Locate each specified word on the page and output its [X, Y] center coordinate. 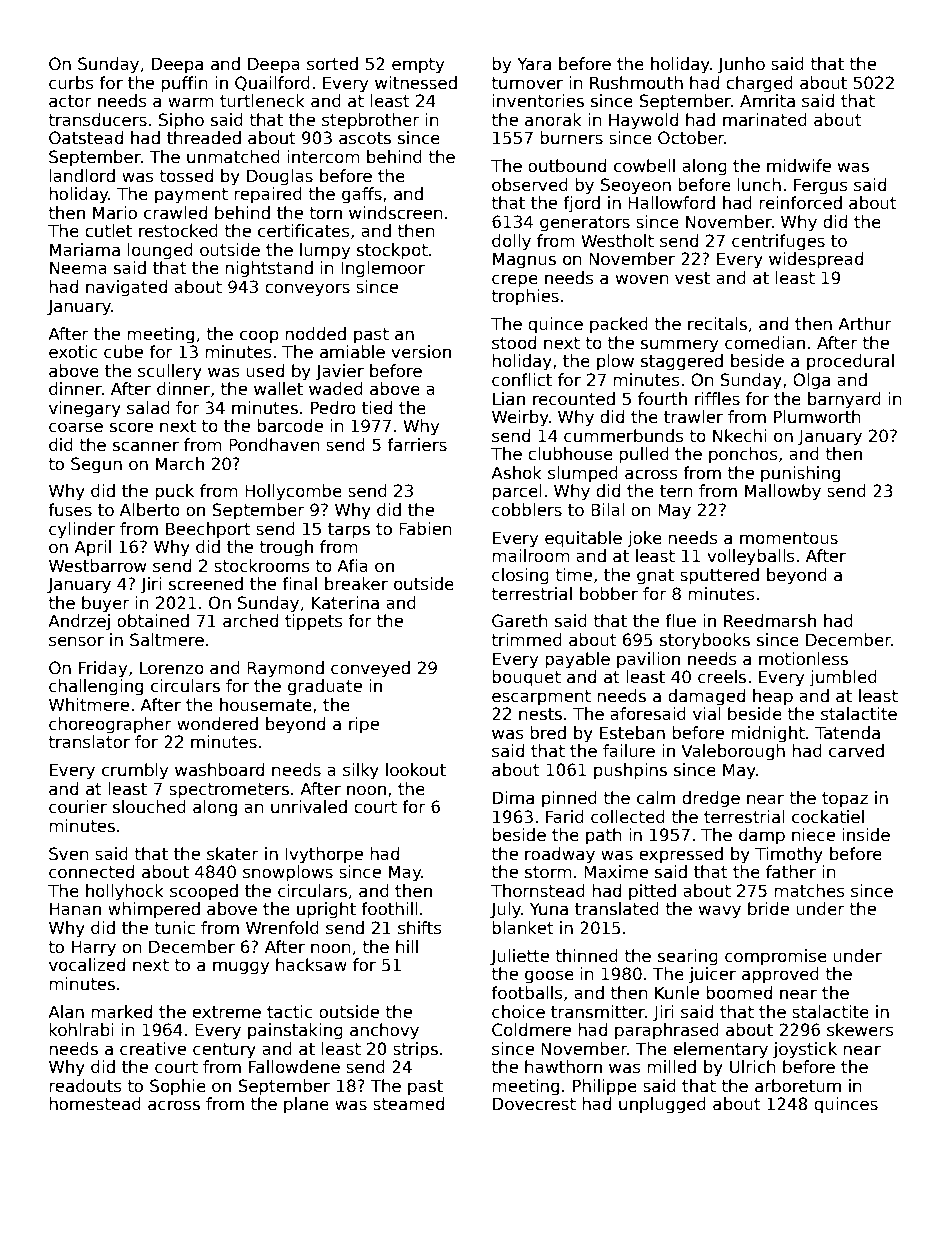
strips [415, 1050]
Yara [534, 64]
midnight [768, 734]
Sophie [178, 1087]
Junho [741, 65]
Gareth [520, 621]
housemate [266, 705]
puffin [184, 84]
